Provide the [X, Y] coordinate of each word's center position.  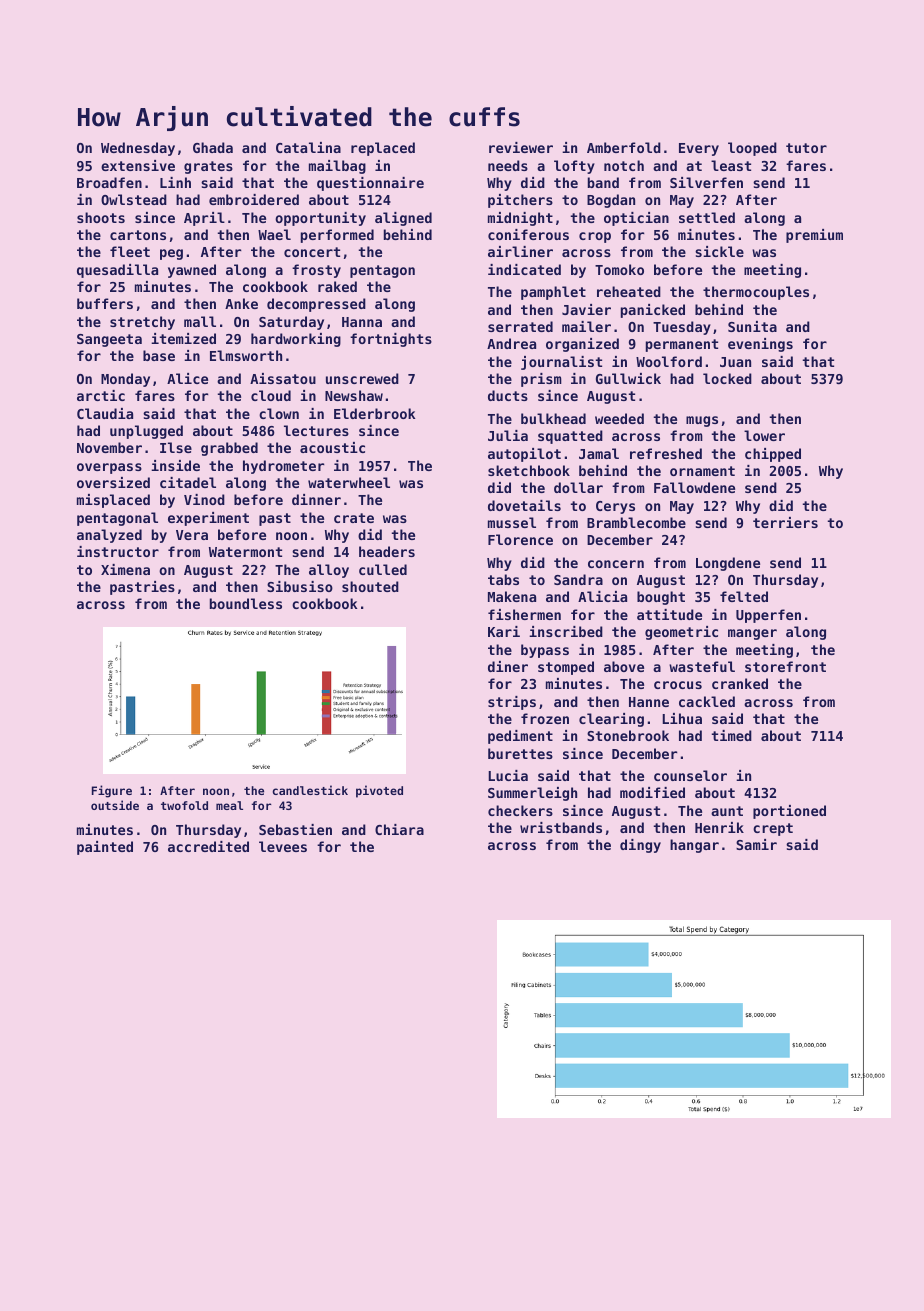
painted [105, 848]
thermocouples [756, 293]
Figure [112, 791]
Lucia [508, 775]
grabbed [229, 449]
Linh [175, 182]
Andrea [511, 343]
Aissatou [283, 378]
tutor [806, 148]
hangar [694, 846]
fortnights [391, 340]
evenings [760, 345]
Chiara [399, 829]
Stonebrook [628, 735]
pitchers [520, 201]
